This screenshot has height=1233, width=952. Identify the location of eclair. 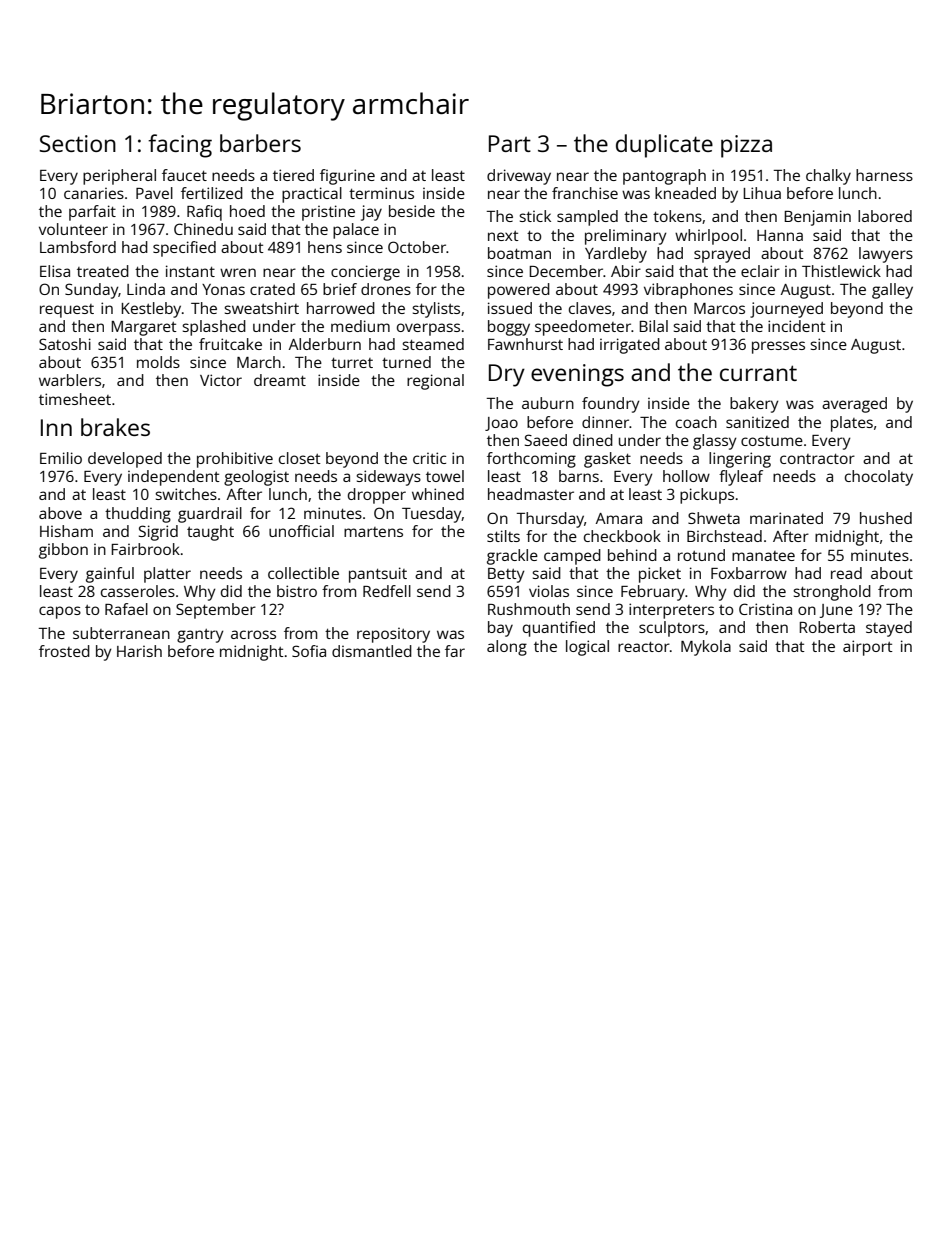
(760, 271).
